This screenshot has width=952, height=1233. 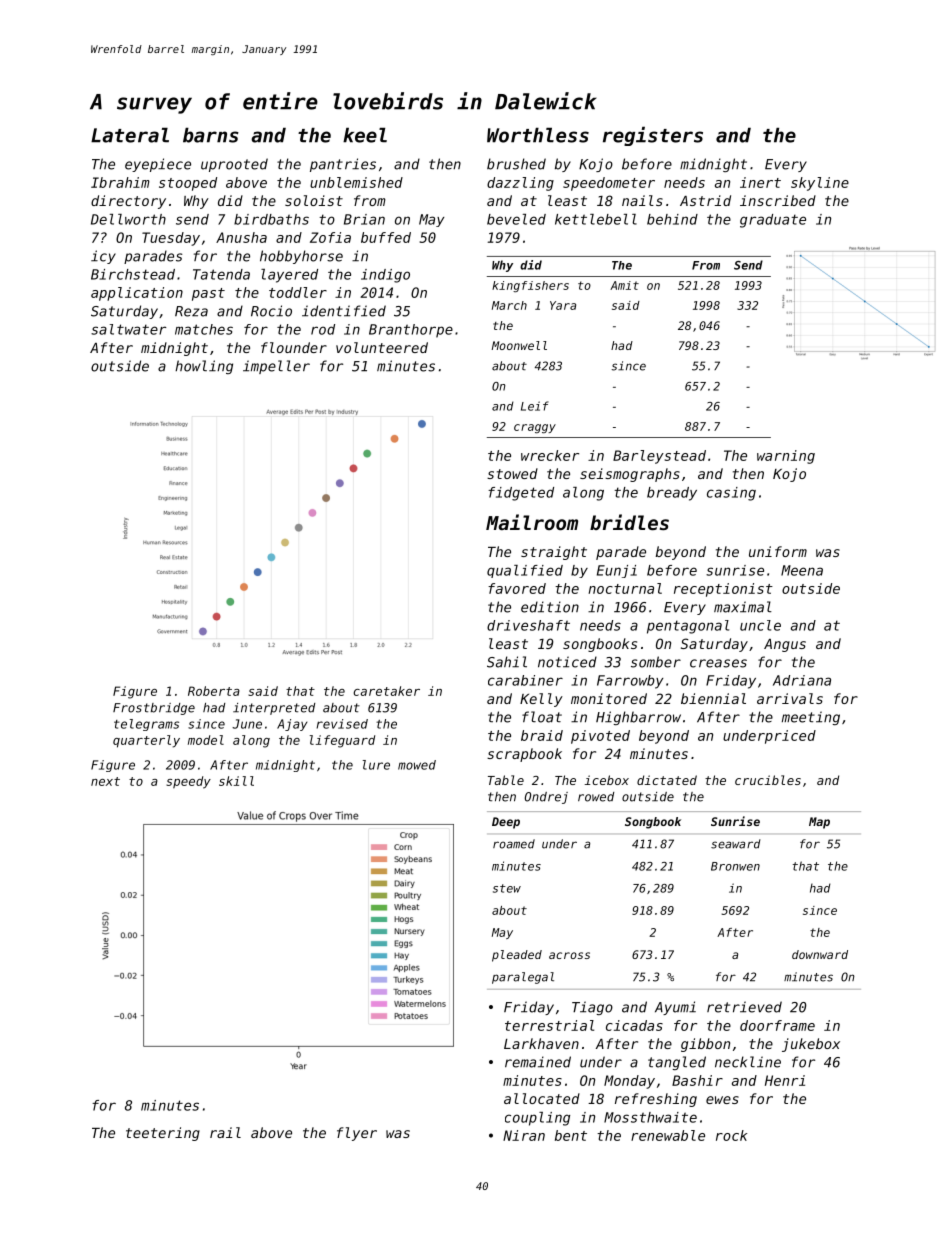 I want to click on noticed, so click(x=567, y=662).
